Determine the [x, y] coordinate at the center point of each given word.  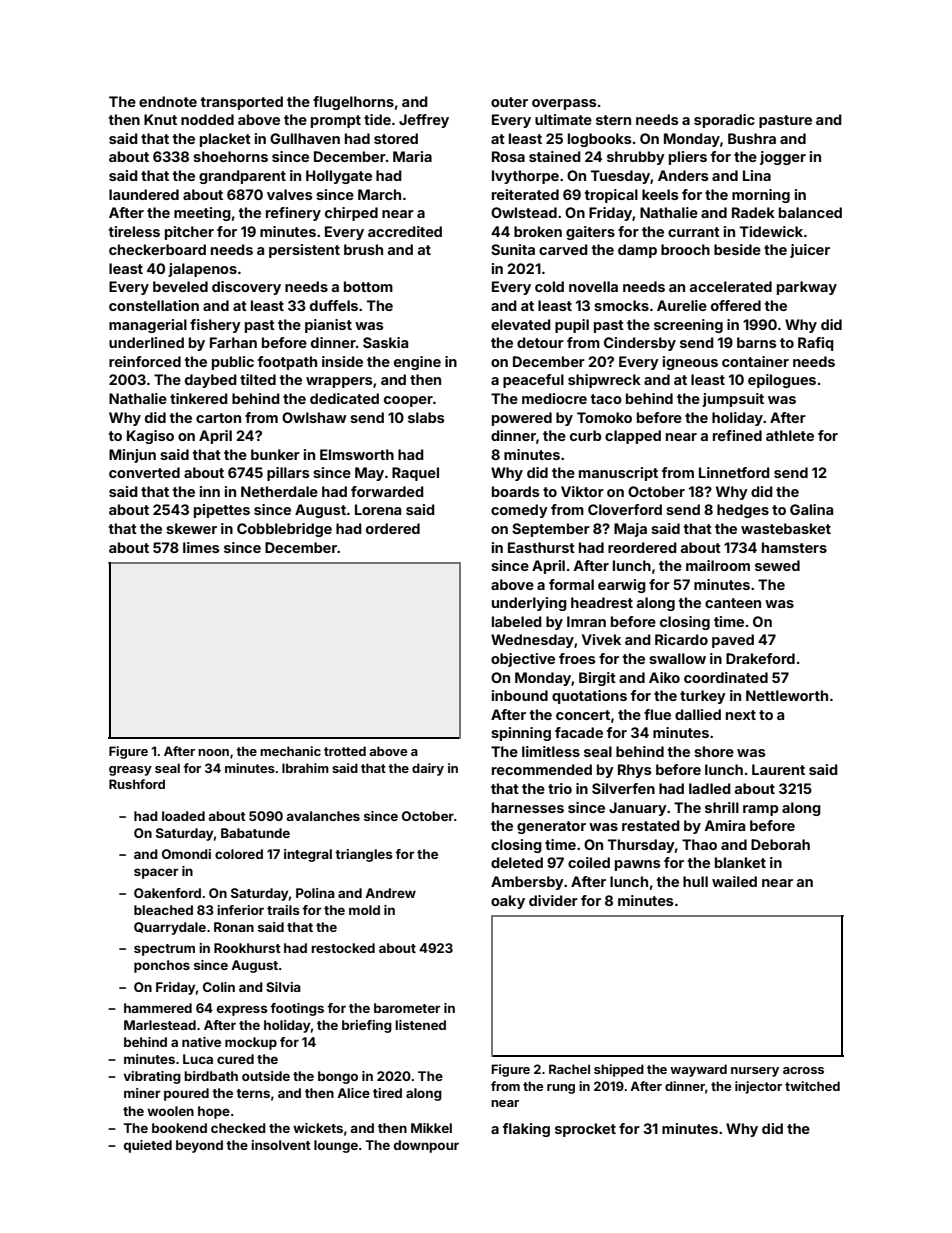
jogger [783, 158]
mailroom [718, 565]
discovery [246, 288]
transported [242, 103]
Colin [219, 987]
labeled [517, 621]
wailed [734, 881]
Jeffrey [424, 121]
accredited [405, 231]
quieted [148, 1146]
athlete [790, 435]
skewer [191, 528]
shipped [619, 1070]
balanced [810, 212]
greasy [130, 771]
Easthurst [541, 547]
